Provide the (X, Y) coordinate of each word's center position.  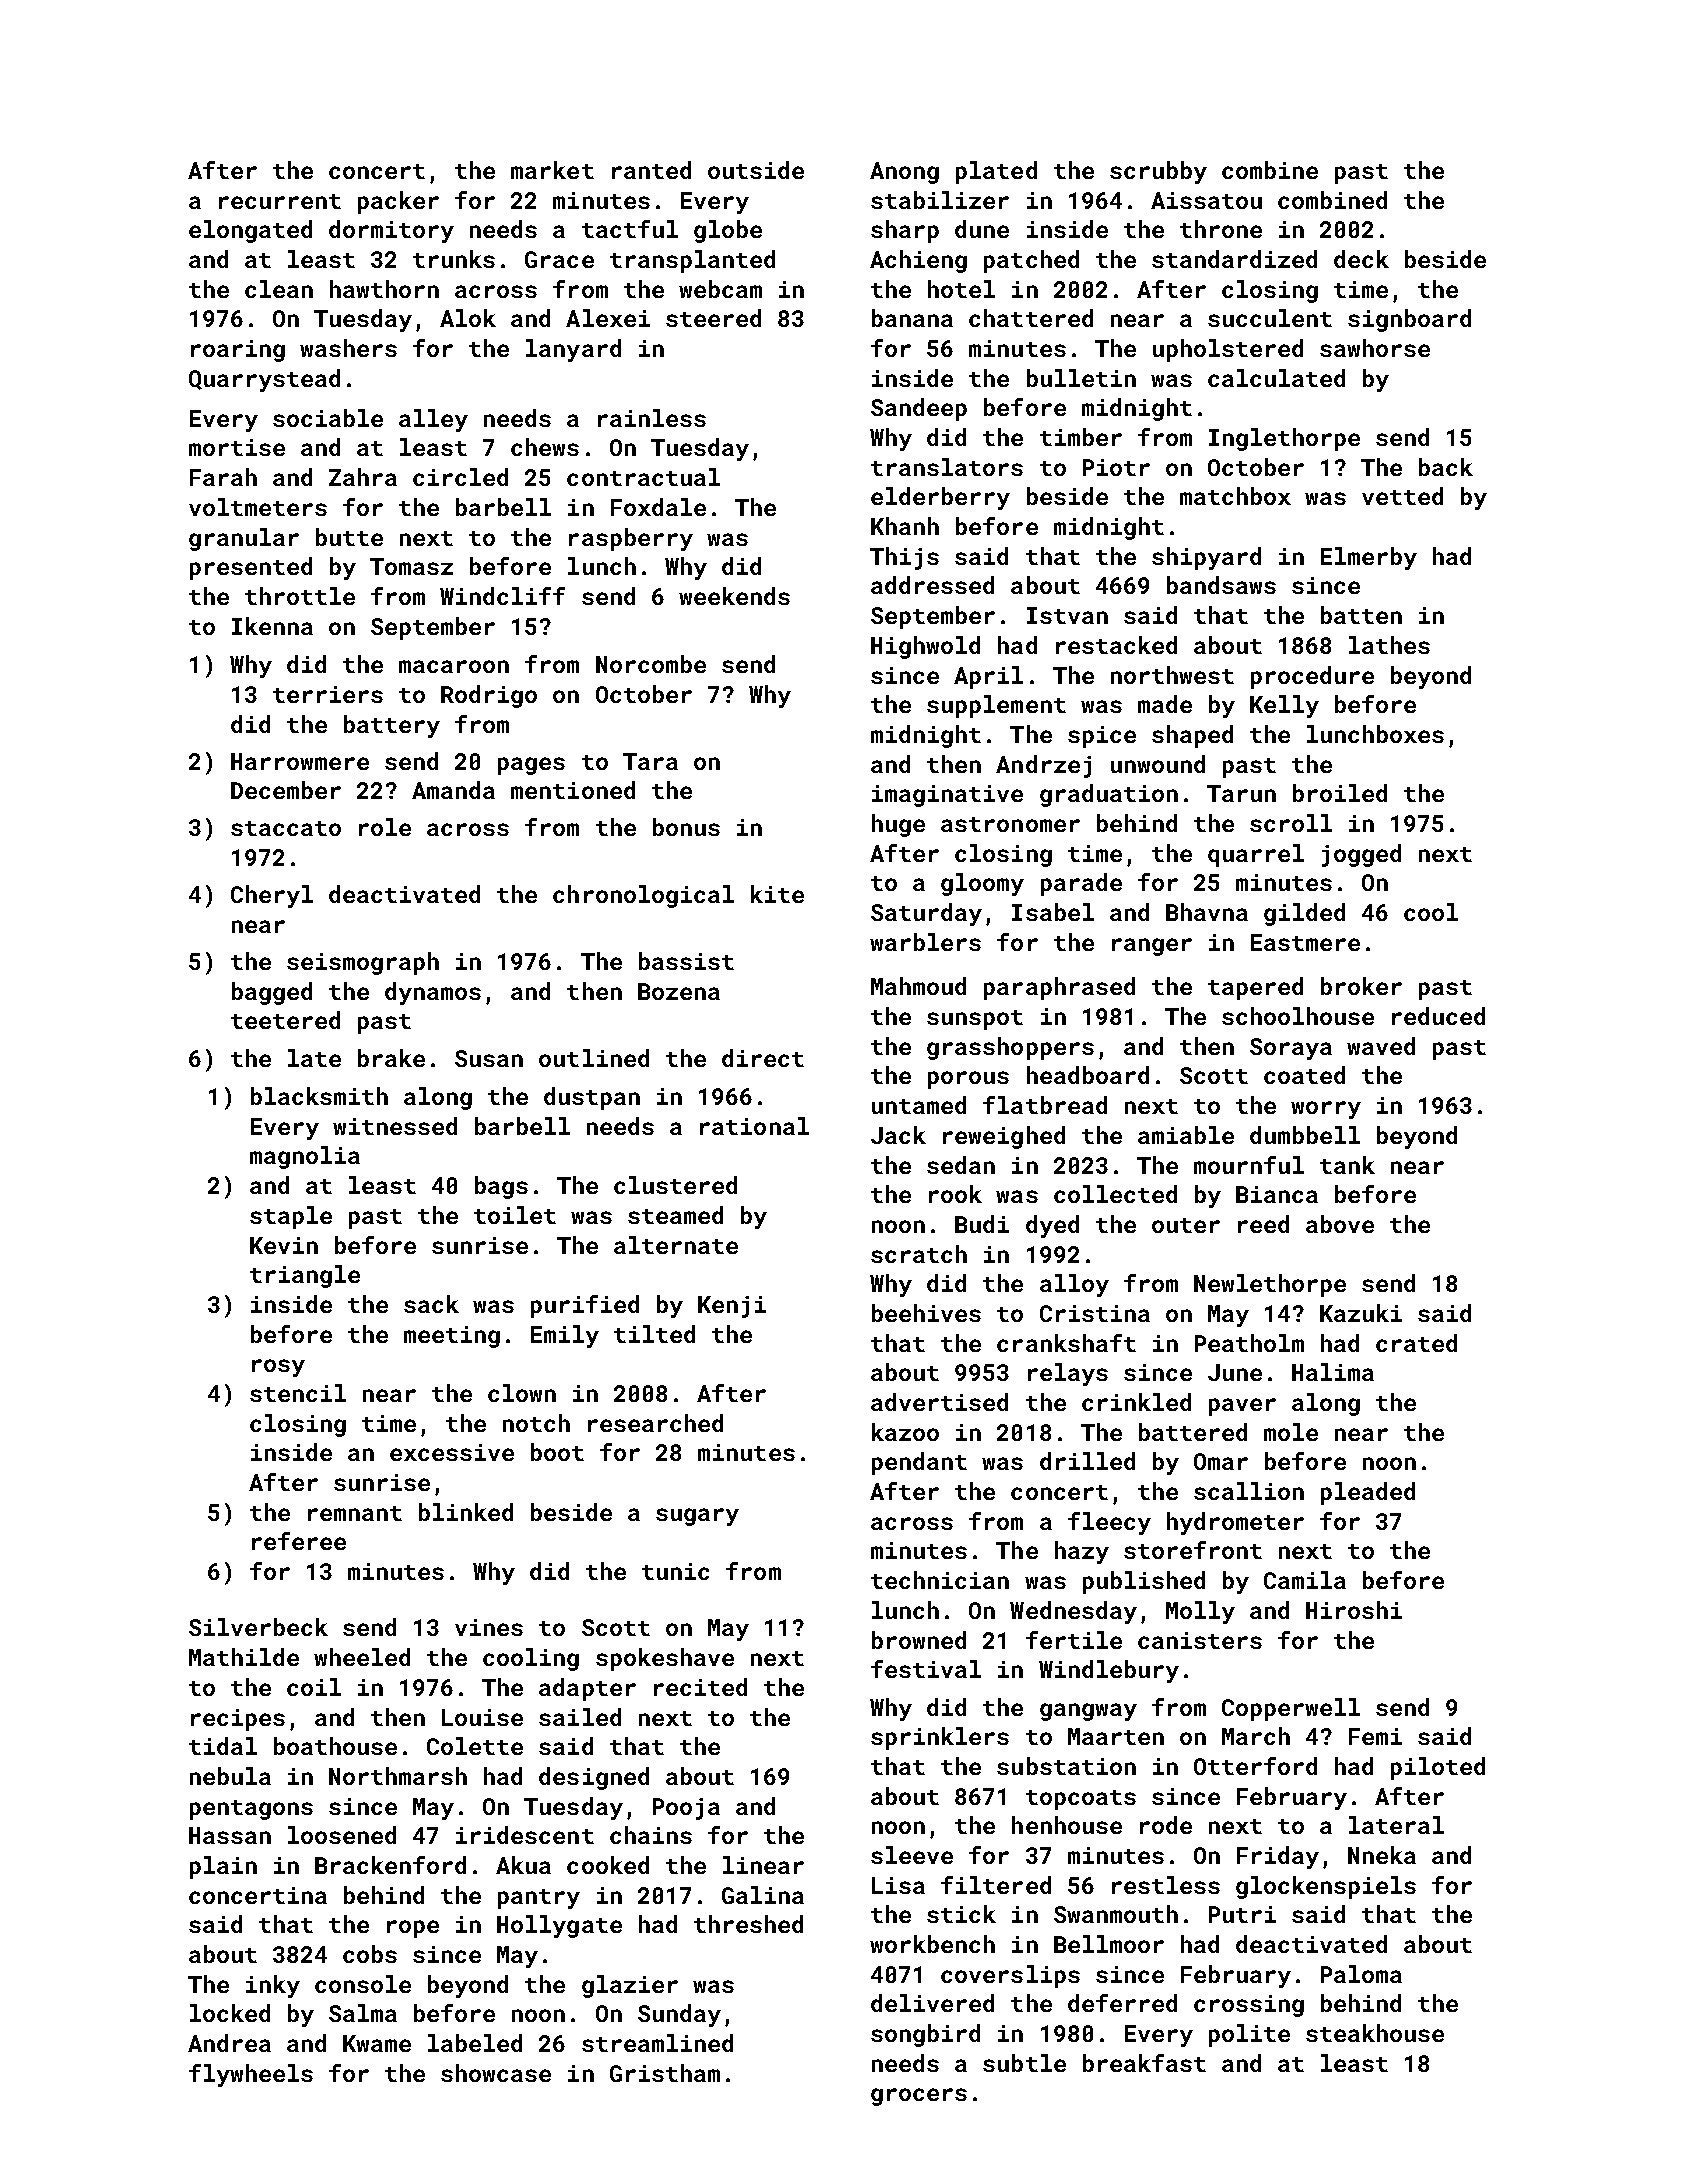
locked (230, 2013)
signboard (1409, 320)
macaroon (454, 666)
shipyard (1206, 558)
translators (947, 467)
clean (279, 289)
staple (291, 1217)
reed (1263, 1224)
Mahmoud (918, 986)
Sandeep (919, 409)
